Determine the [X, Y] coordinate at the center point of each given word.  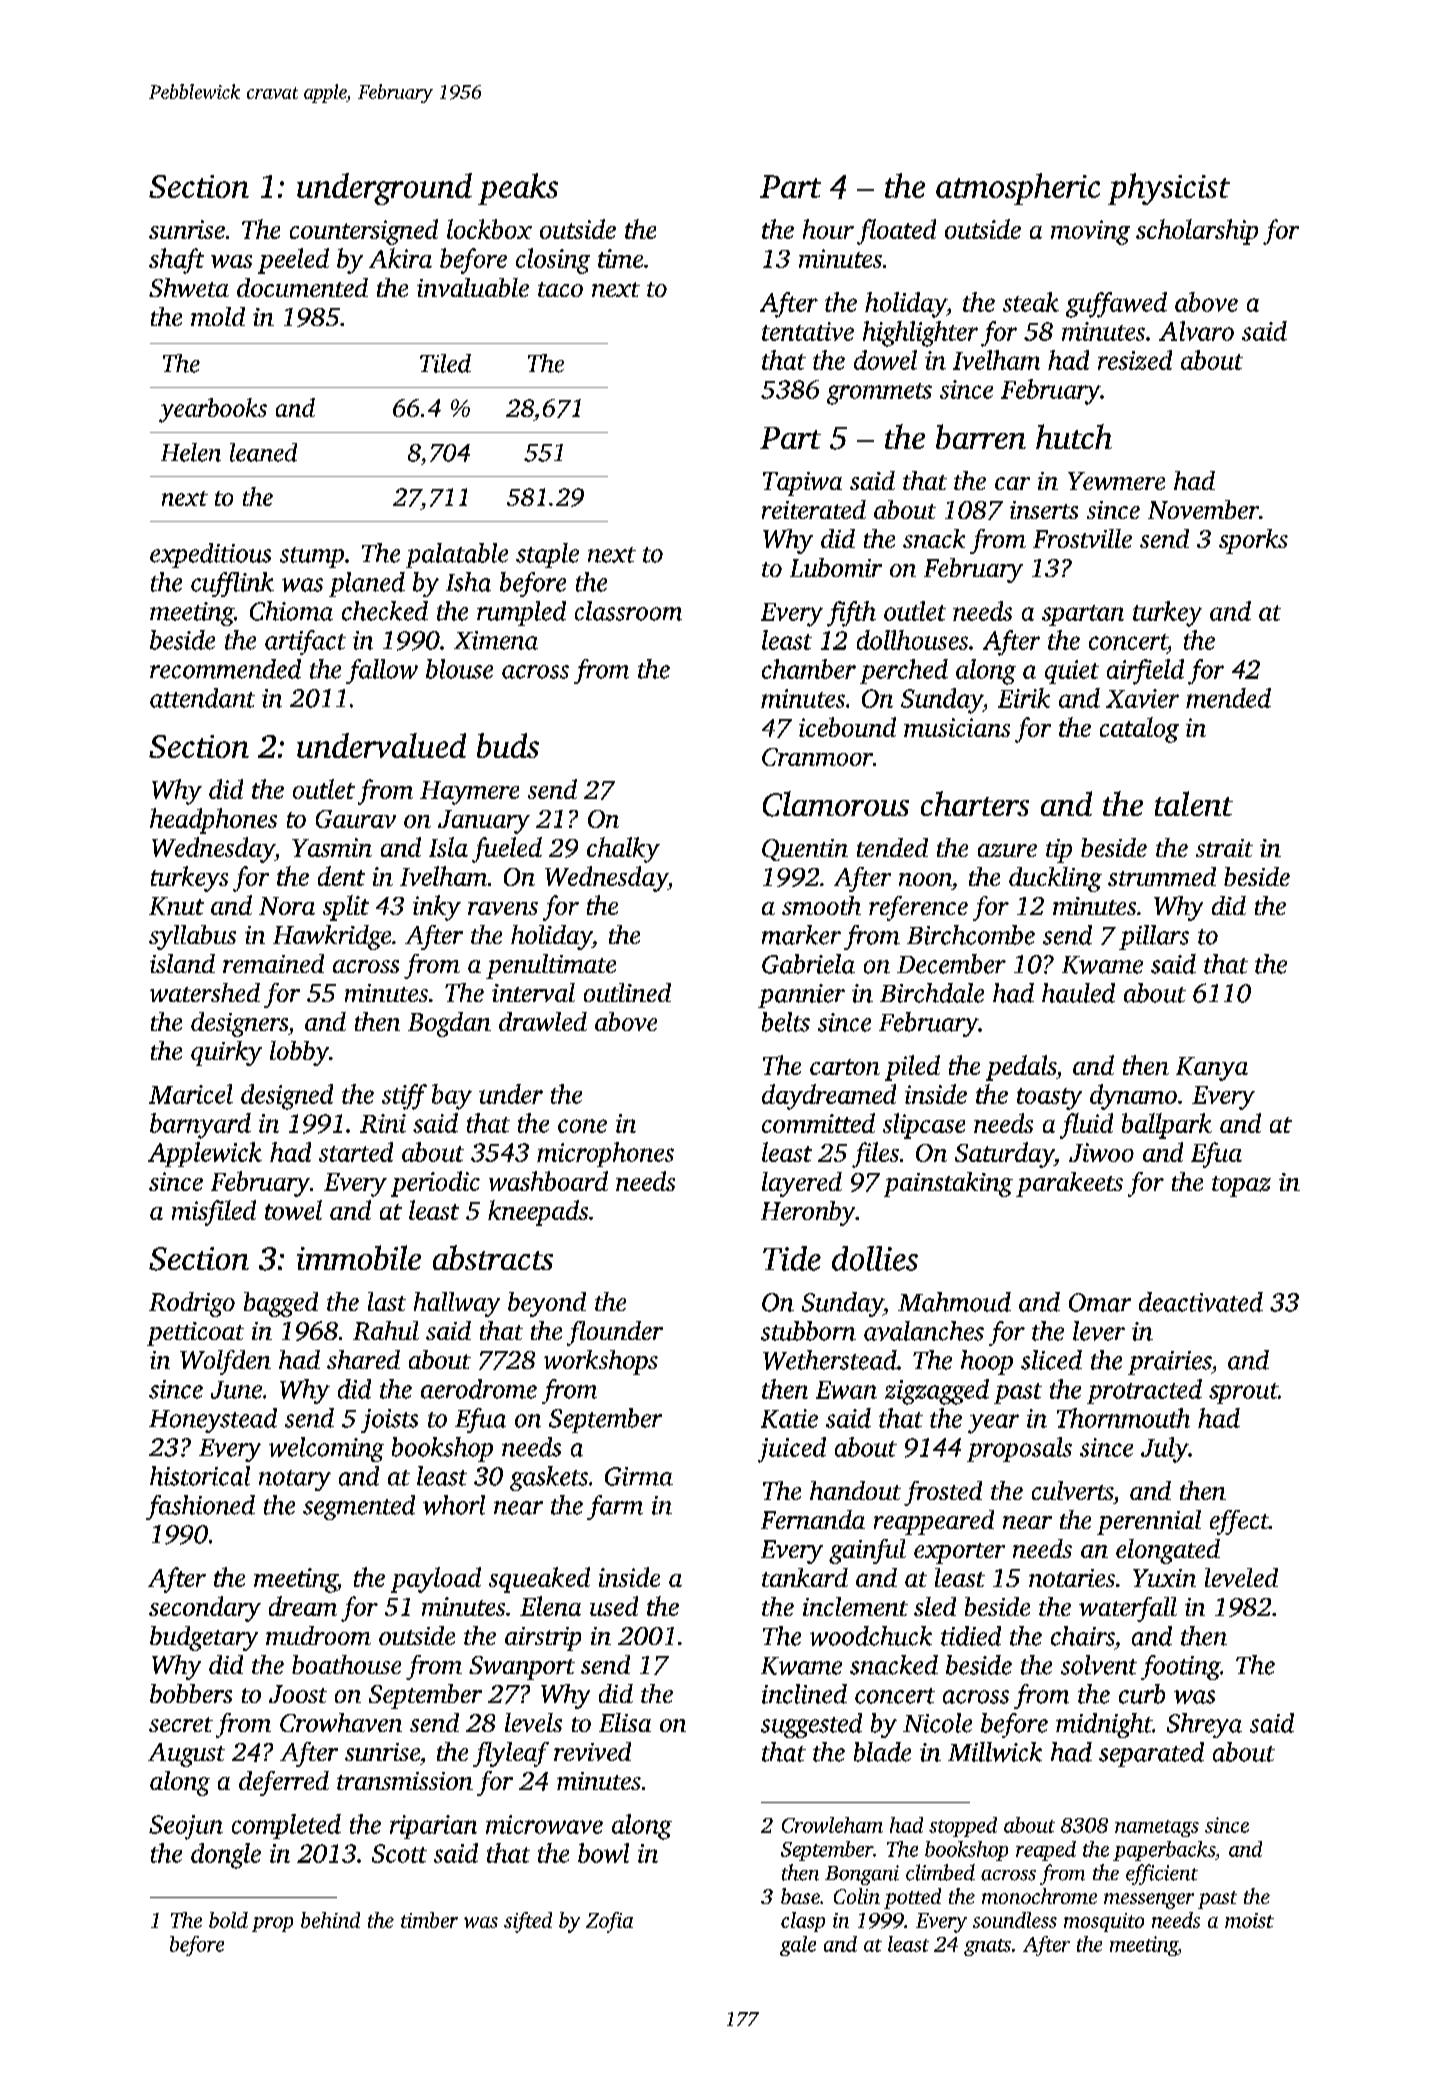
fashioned [200, 1507]
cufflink [232, 584]
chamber [809, 669]
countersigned [364, 232]
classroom [628, 611]
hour [828, 229]
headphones [213, 821]
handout [855, 1490]
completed [286, 1826]
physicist [1169, 189]
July [1164, 1450]
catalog [1139, 730]
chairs [1083, 1636]
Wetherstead [830, 1360]
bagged [281, 1304]
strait [1224, 848]
